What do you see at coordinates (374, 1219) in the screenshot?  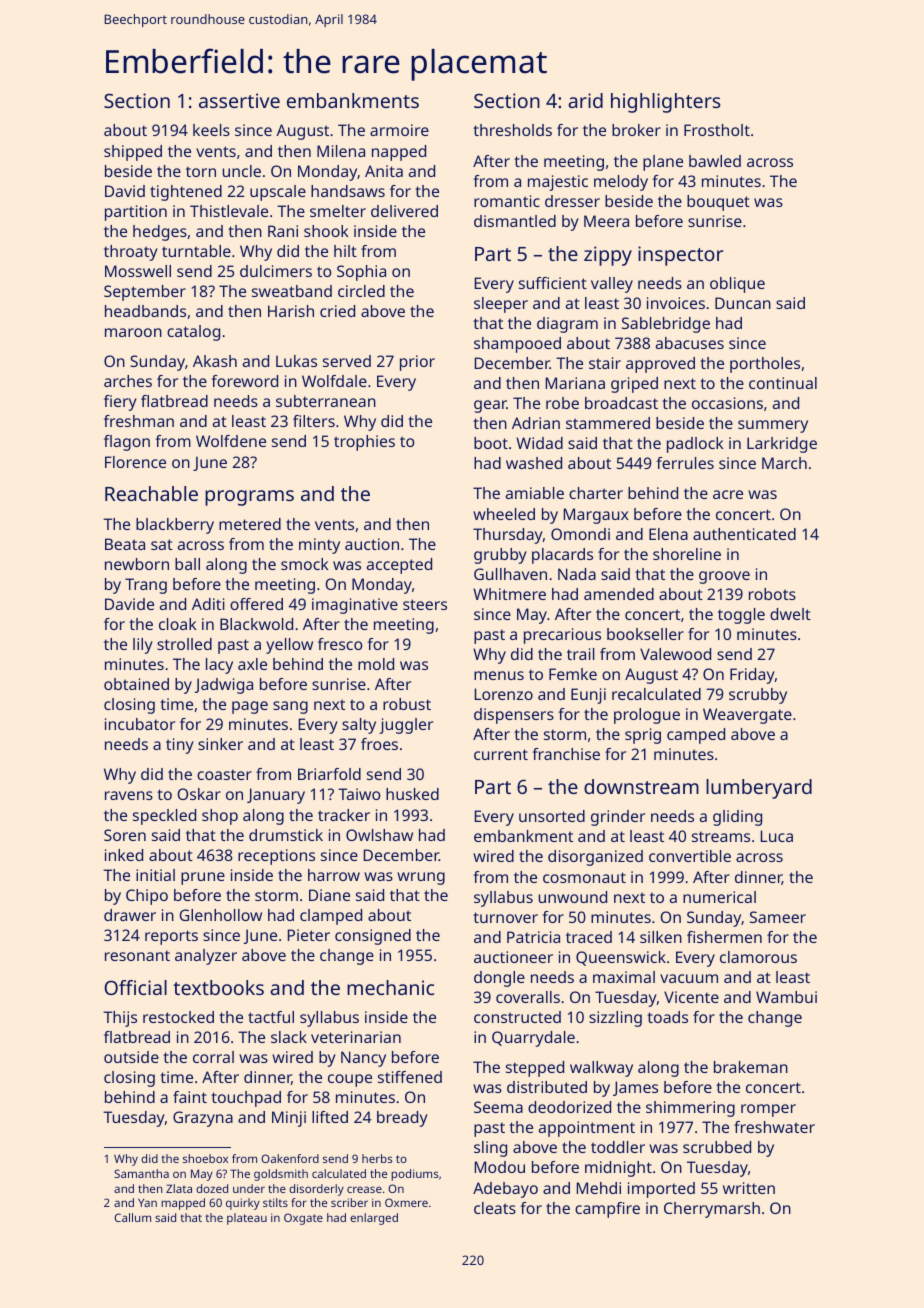 I see `enlarged` at bounding box center [374, 1219].
